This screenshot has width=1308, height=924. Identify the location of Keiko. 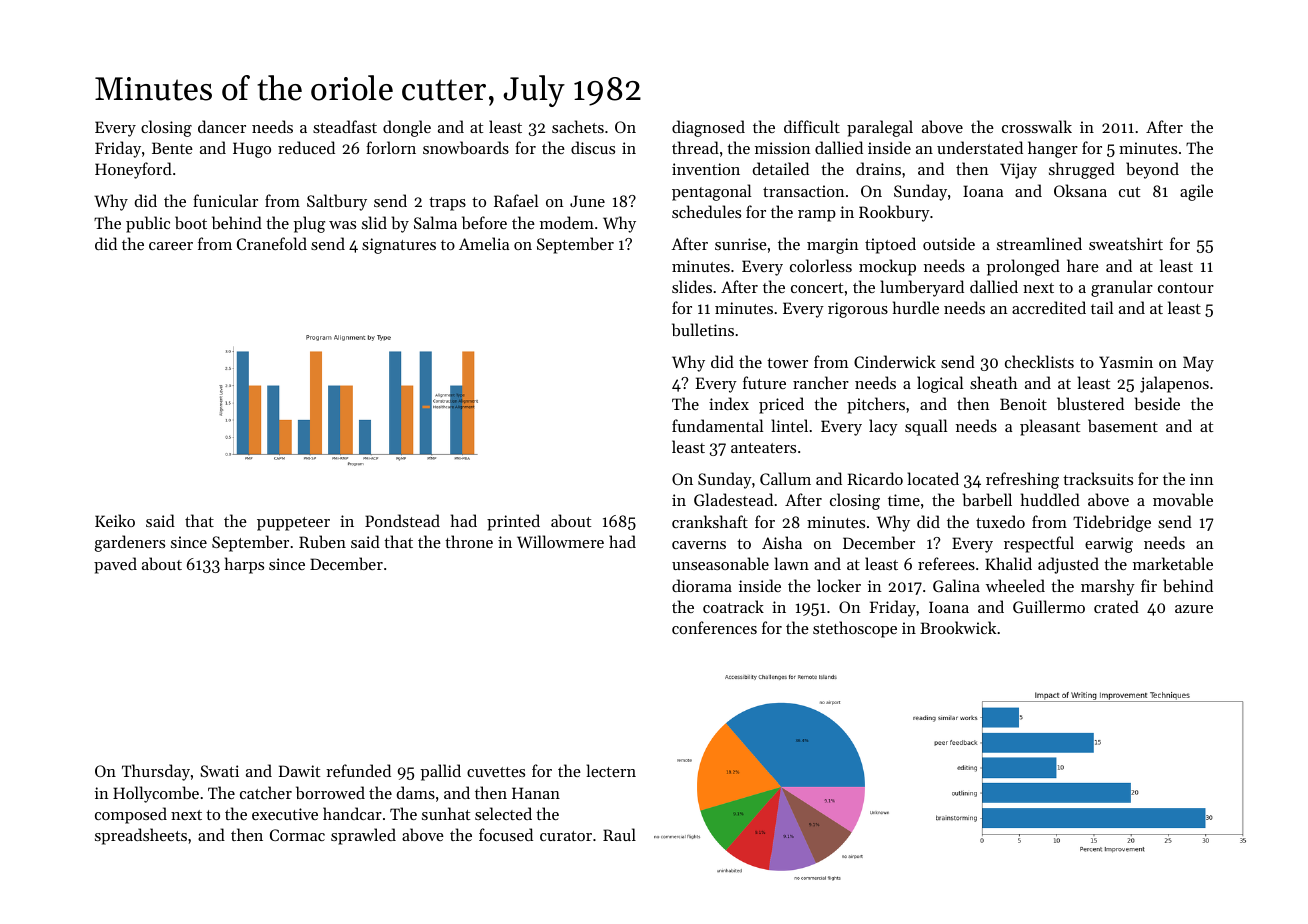
(115, 520).
